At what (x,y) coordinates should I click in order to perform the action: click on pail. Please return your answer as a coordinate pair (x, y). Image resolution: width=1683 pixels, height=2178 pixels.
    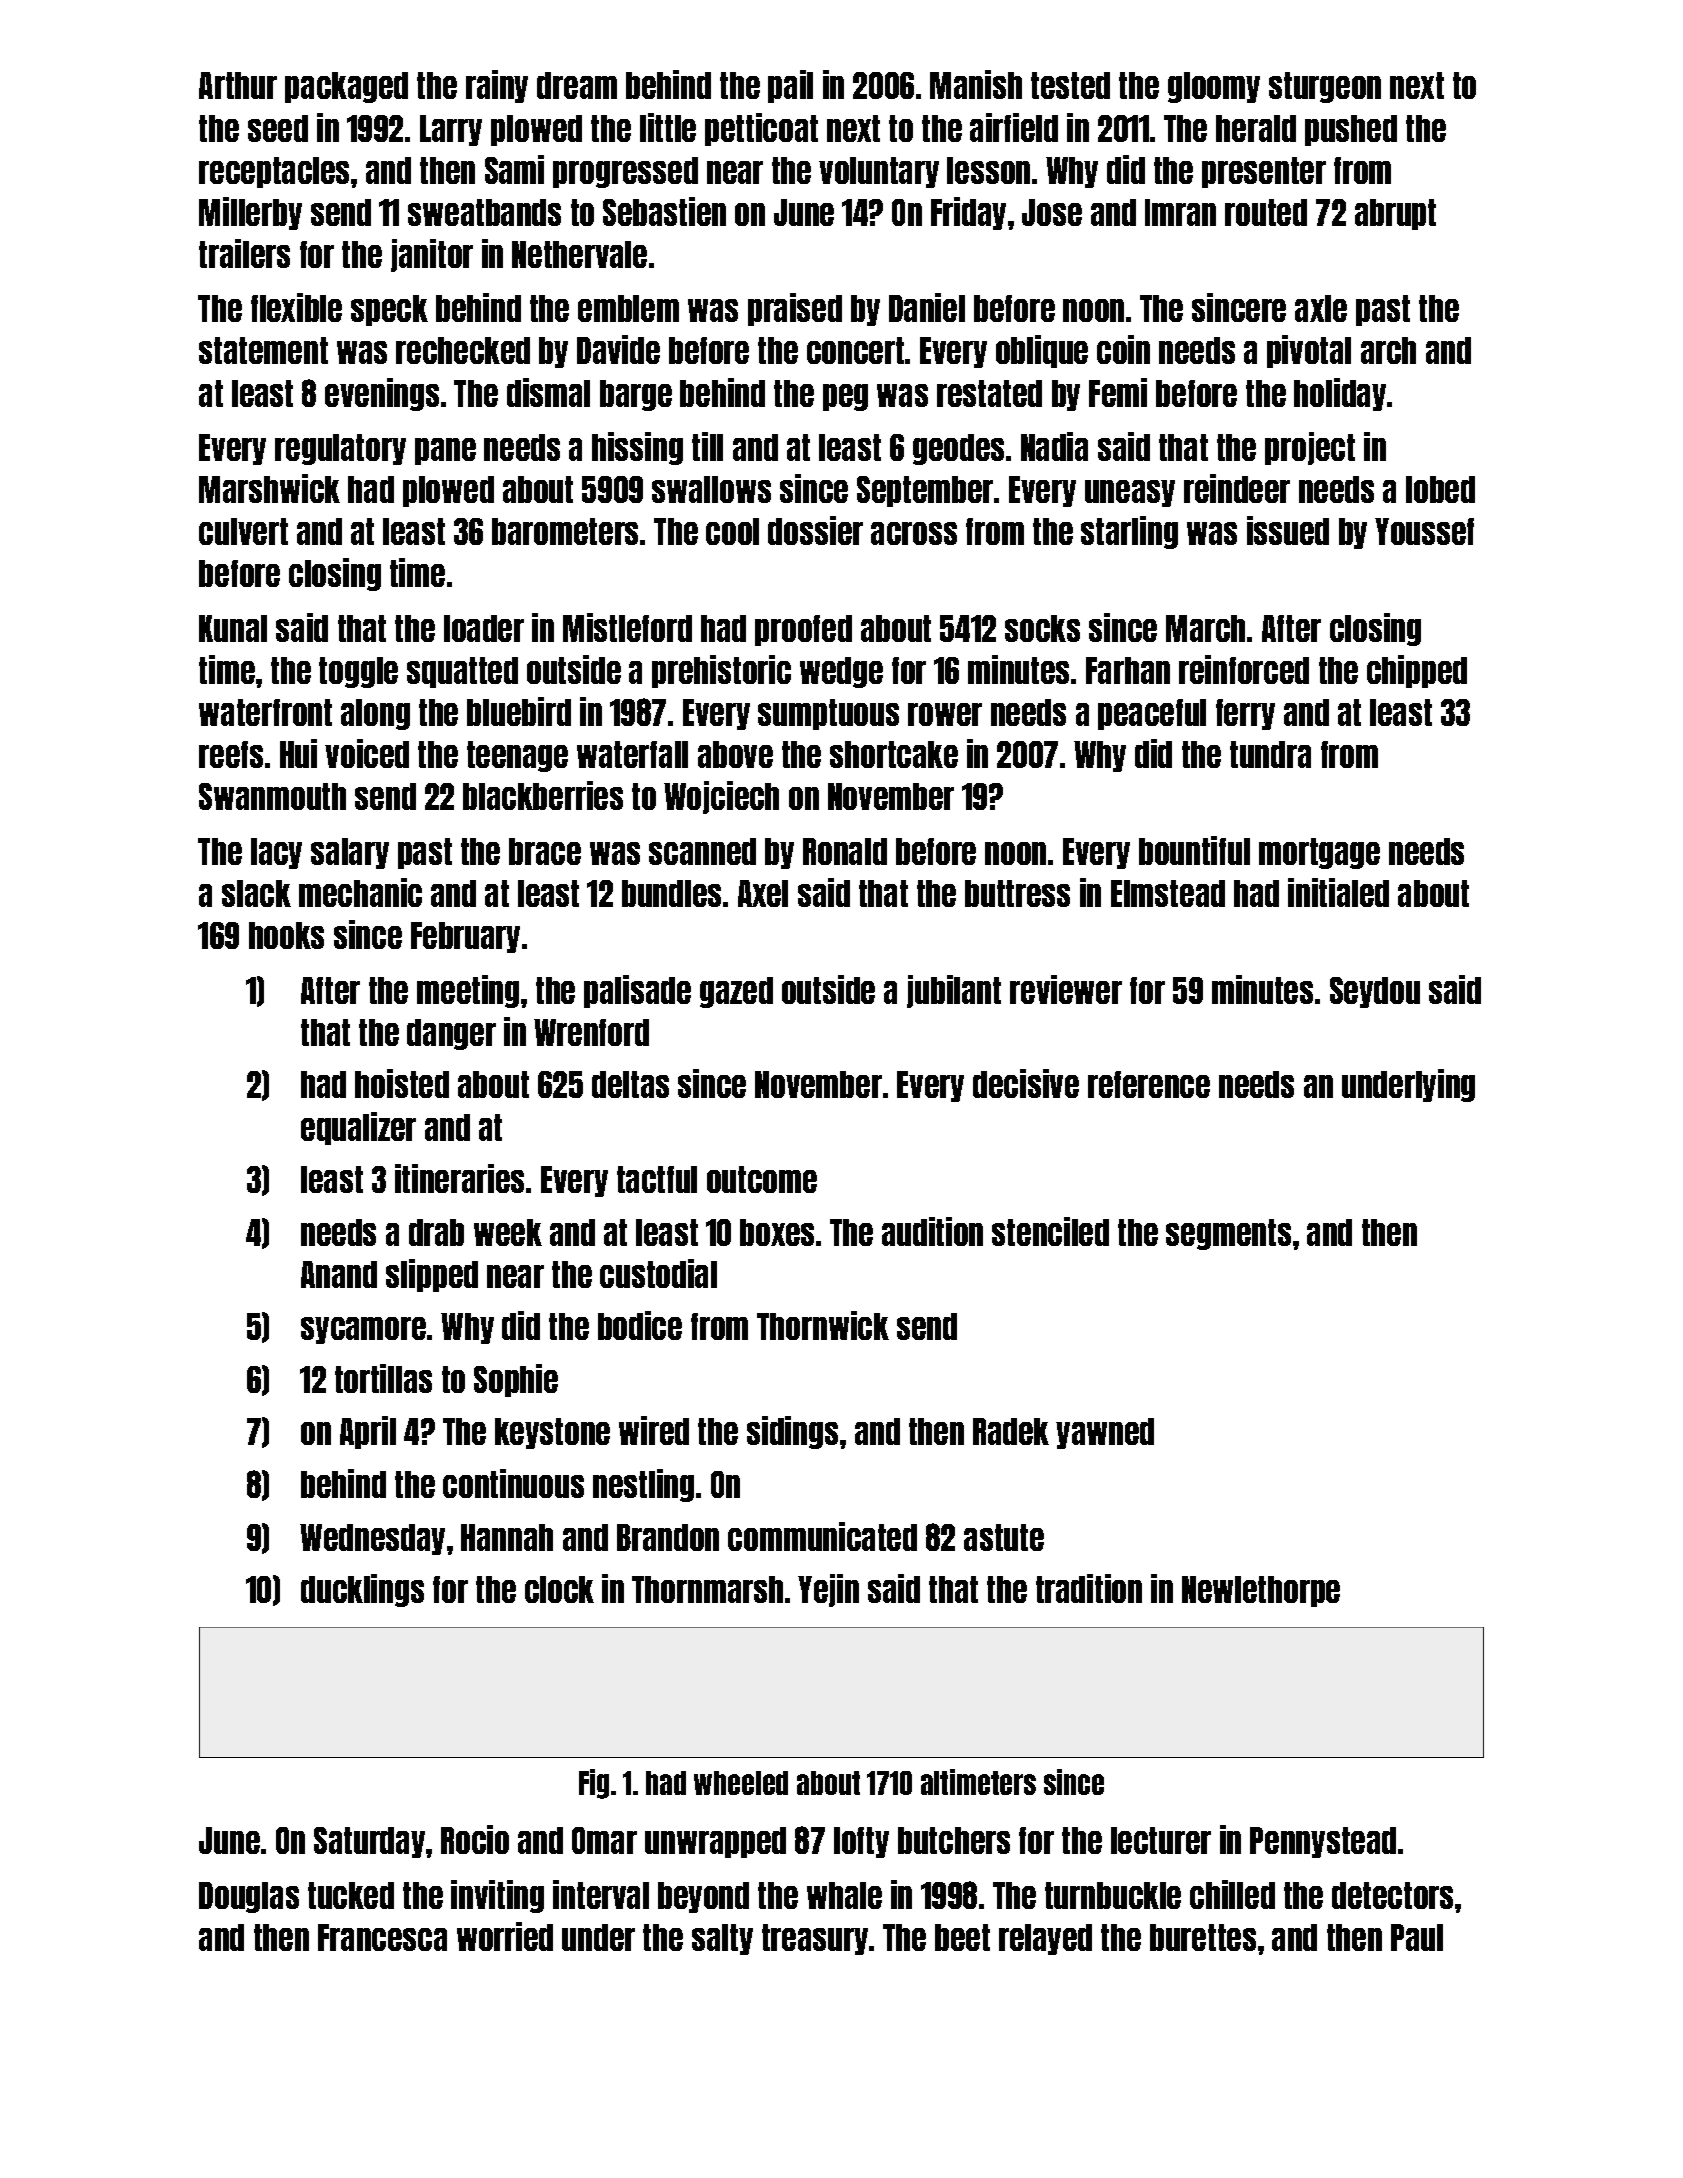
    Looking at the image, I should click on (790, 86).
